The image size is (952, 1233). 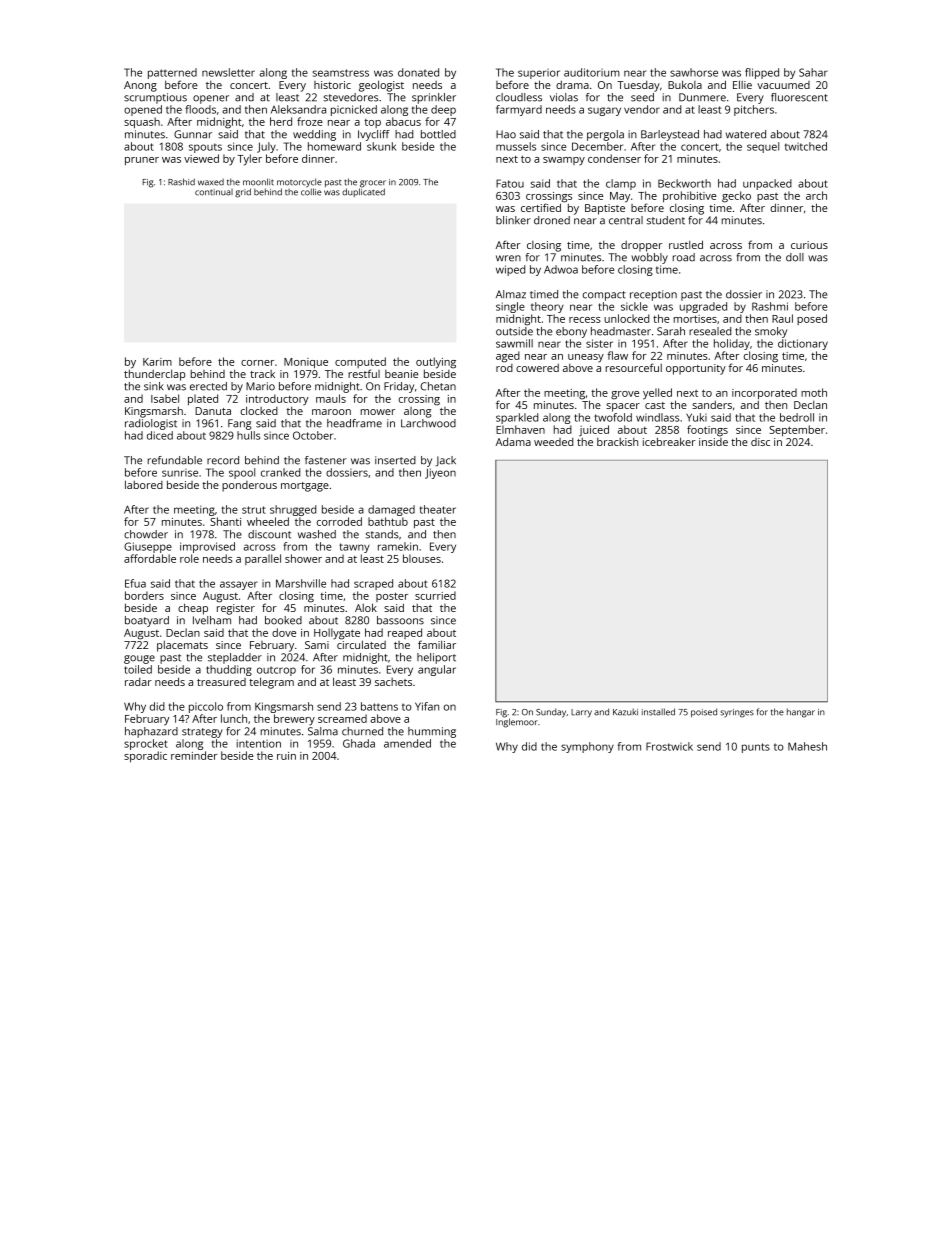 What do you see at coordinates (703, 307) in the page?
I see `upgraded` at bounding box center [703, 307].
